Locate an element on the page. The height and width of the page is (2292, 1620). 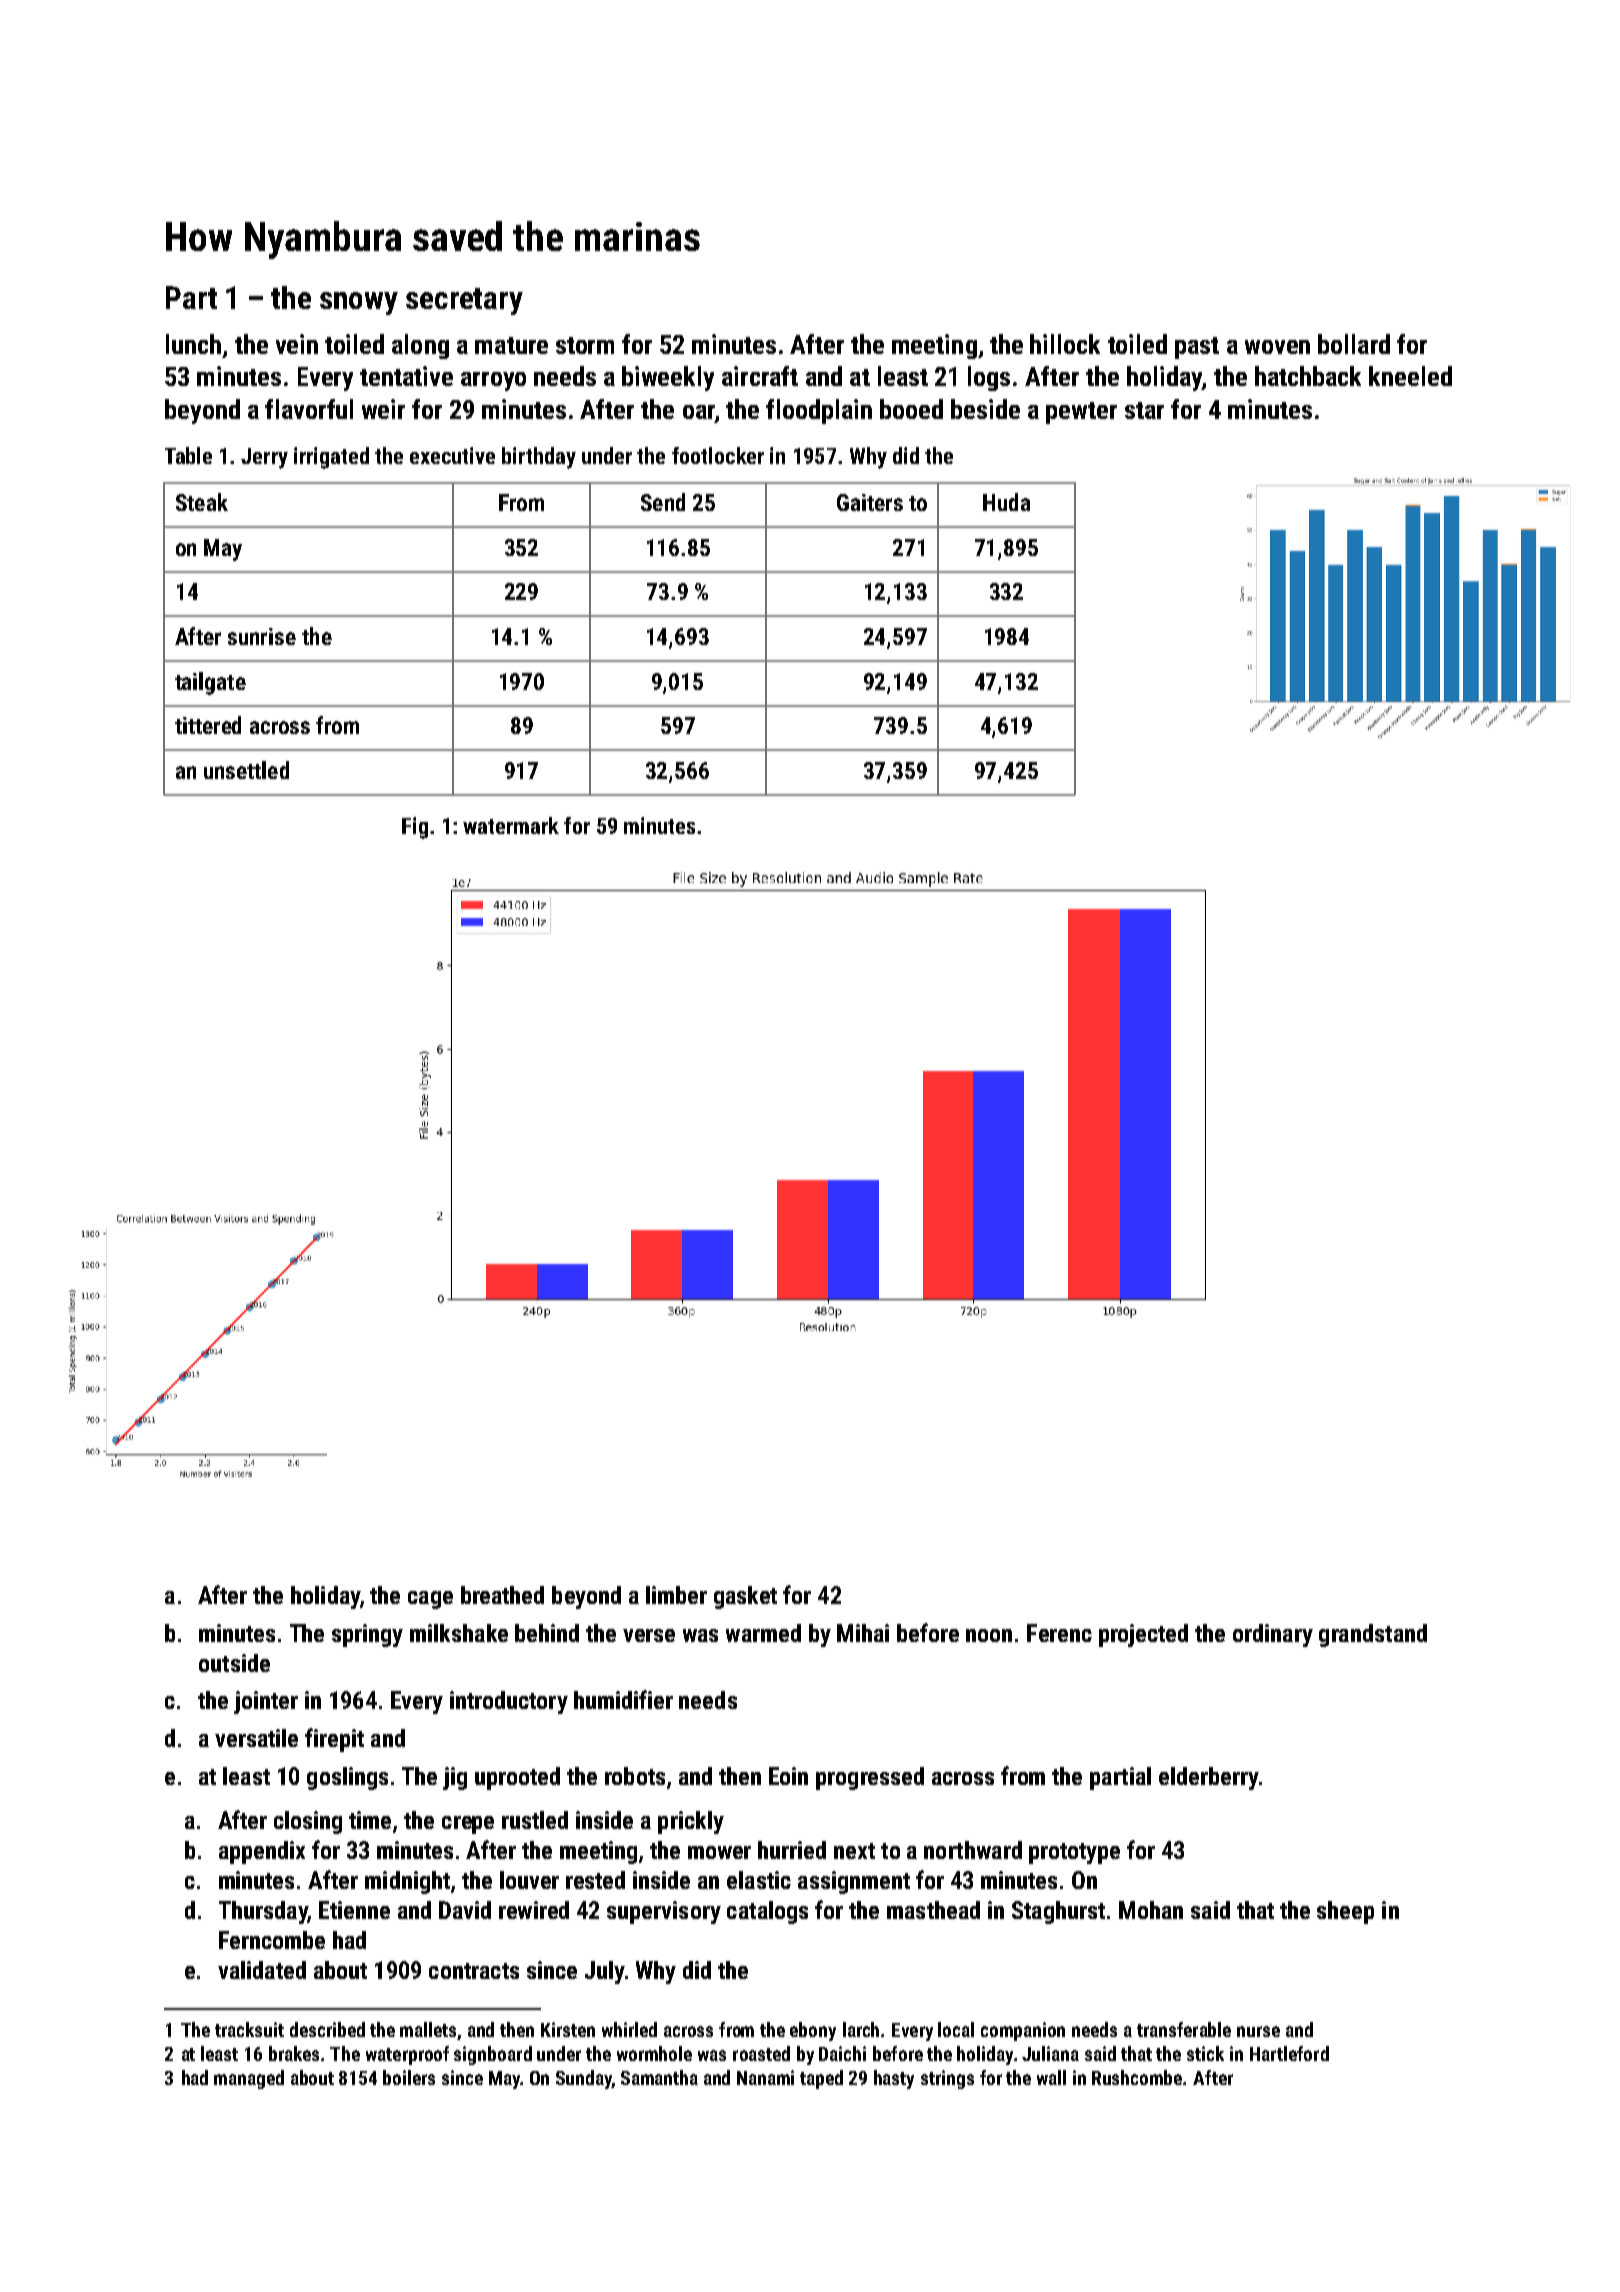
grandstand is located at coordinates (1373, 1635).
